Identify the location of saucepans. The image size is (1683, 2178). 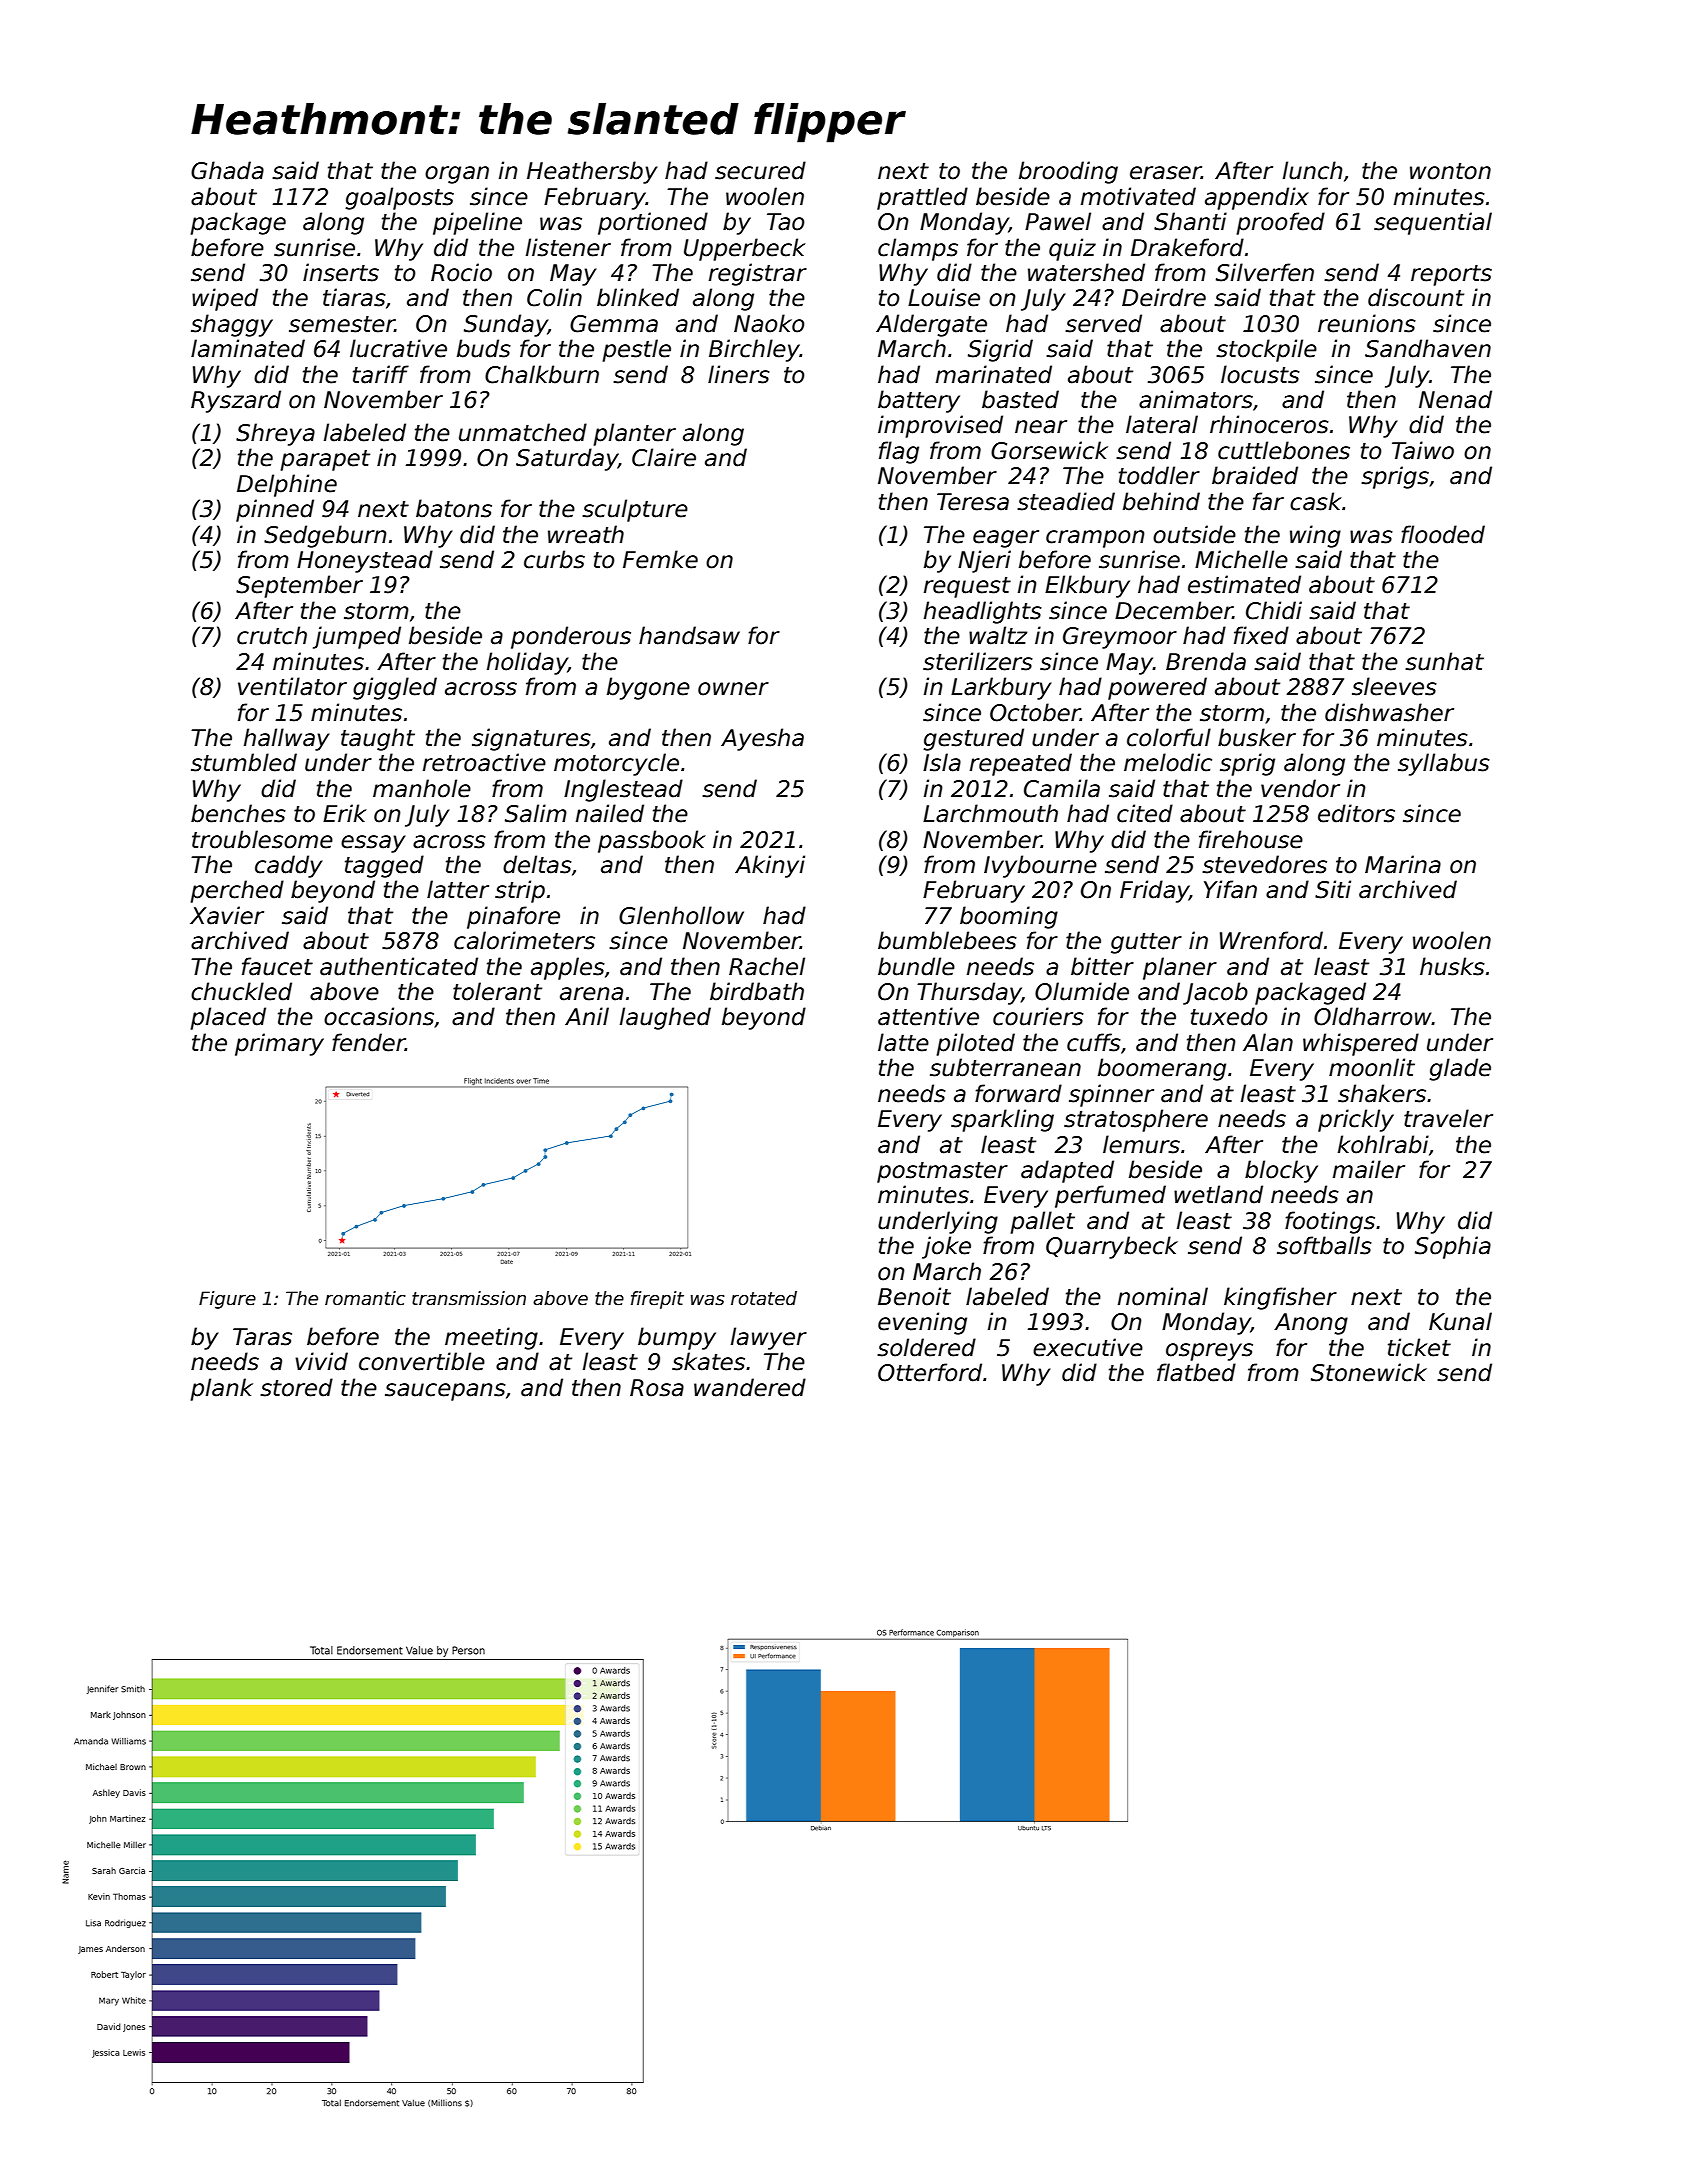
(445, 1392).
